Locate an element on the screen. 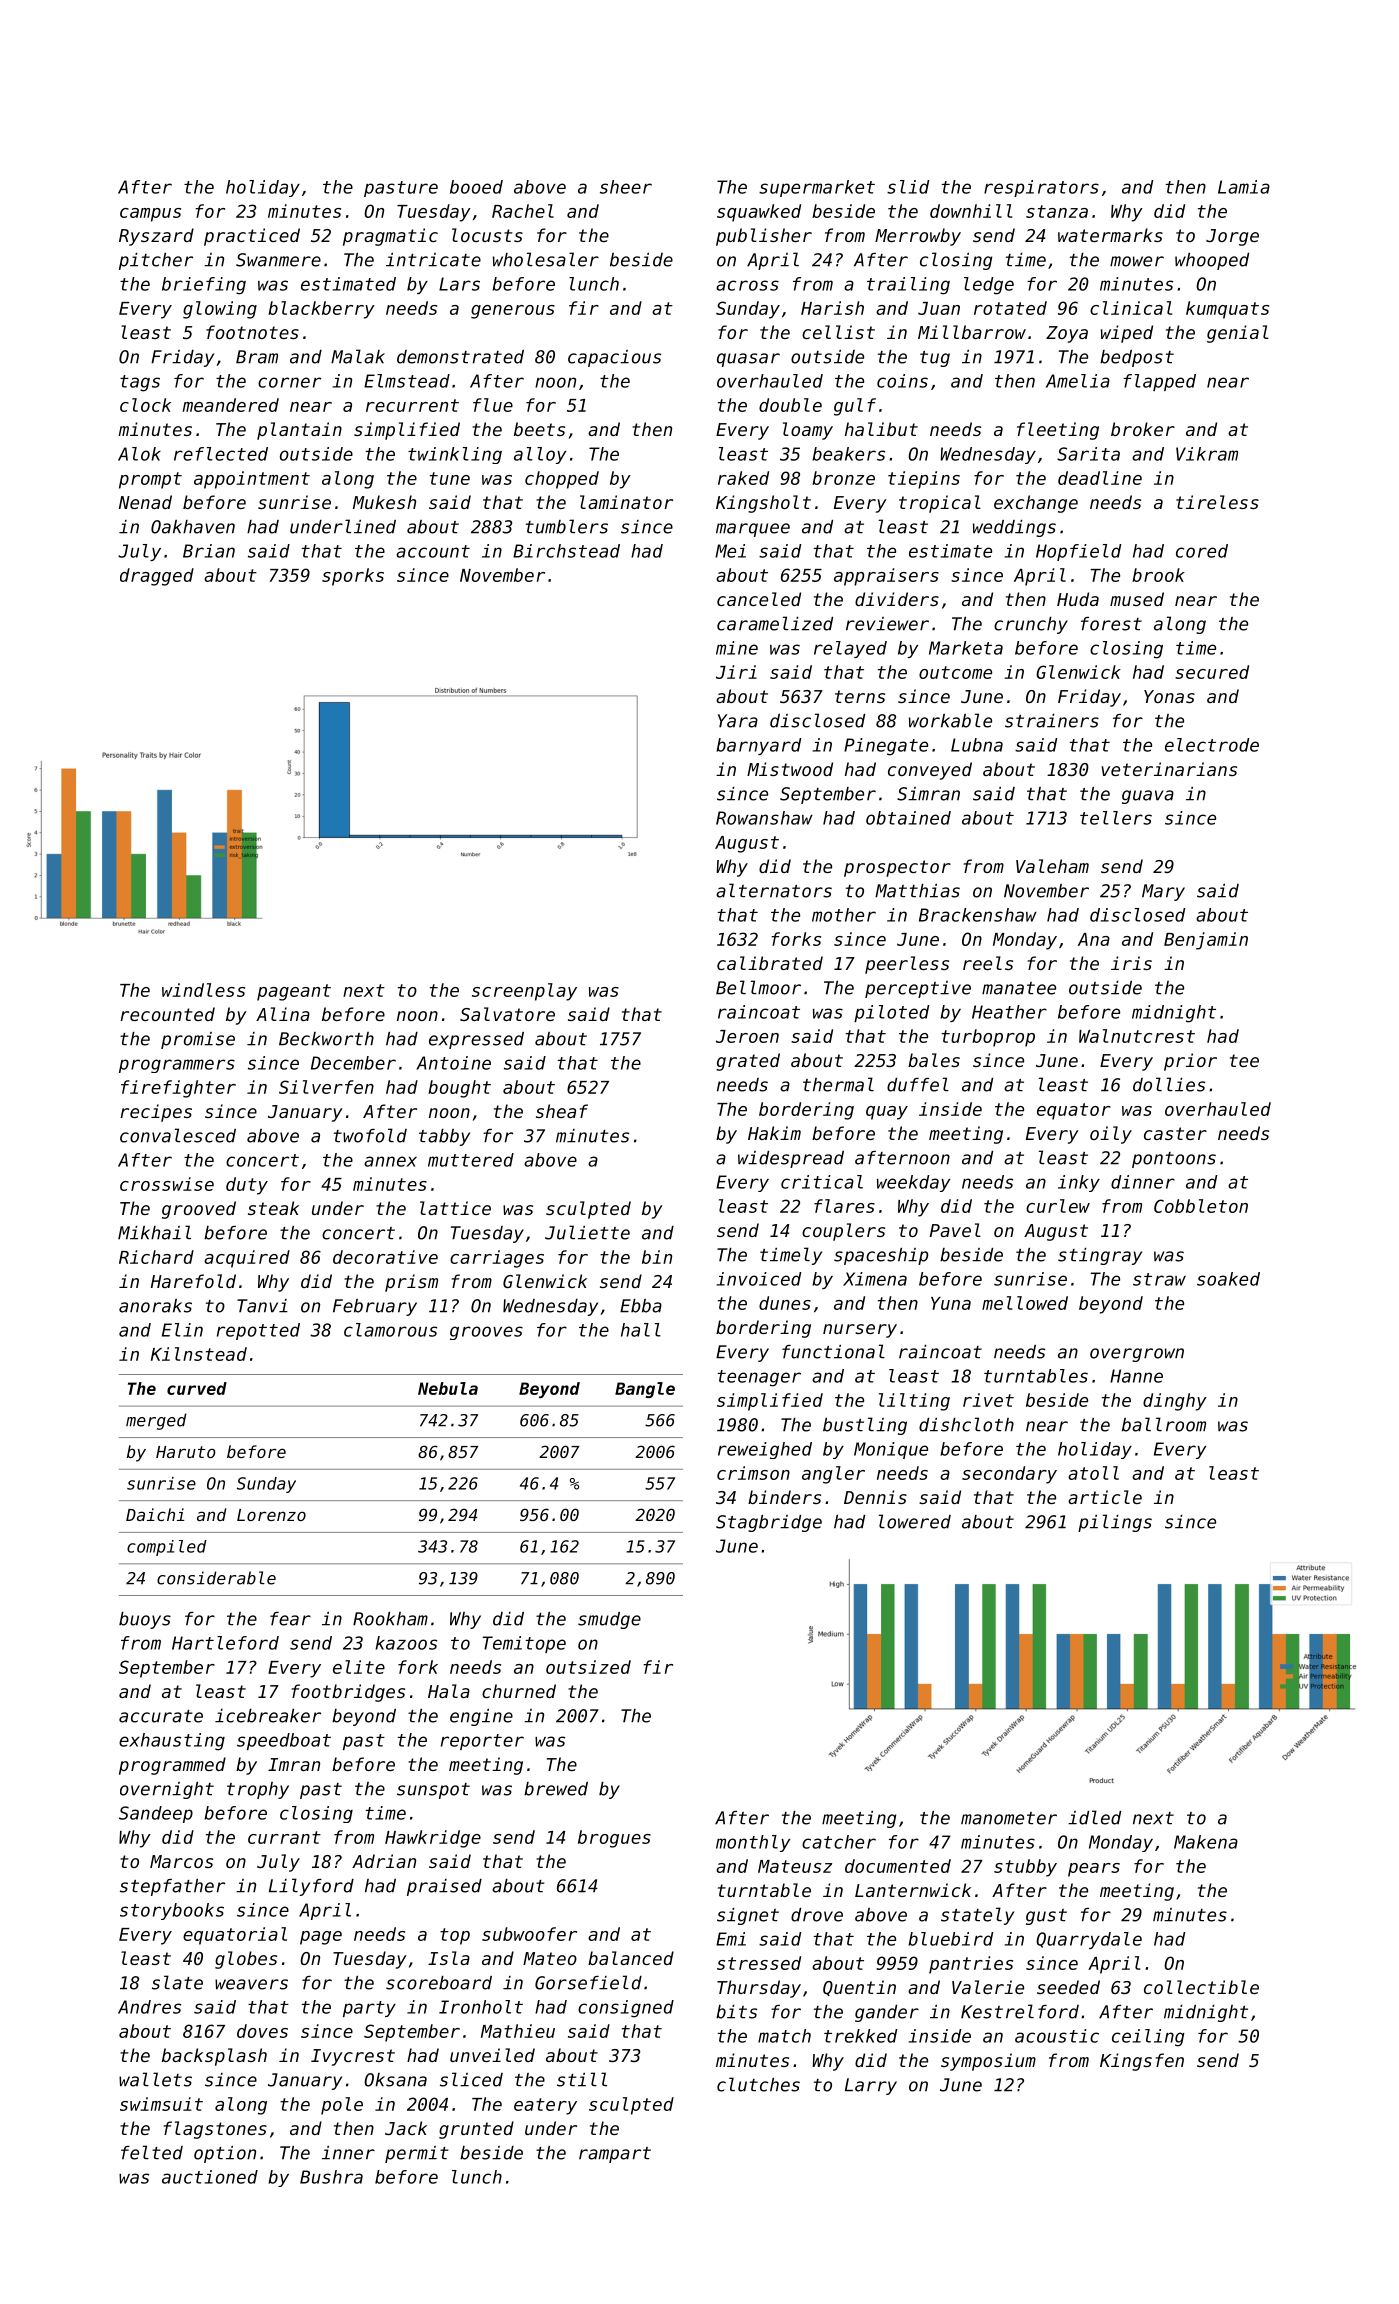 The height and width of the screenshot is (2304, 1399). lowered is located at coordinates (915, 1521).
